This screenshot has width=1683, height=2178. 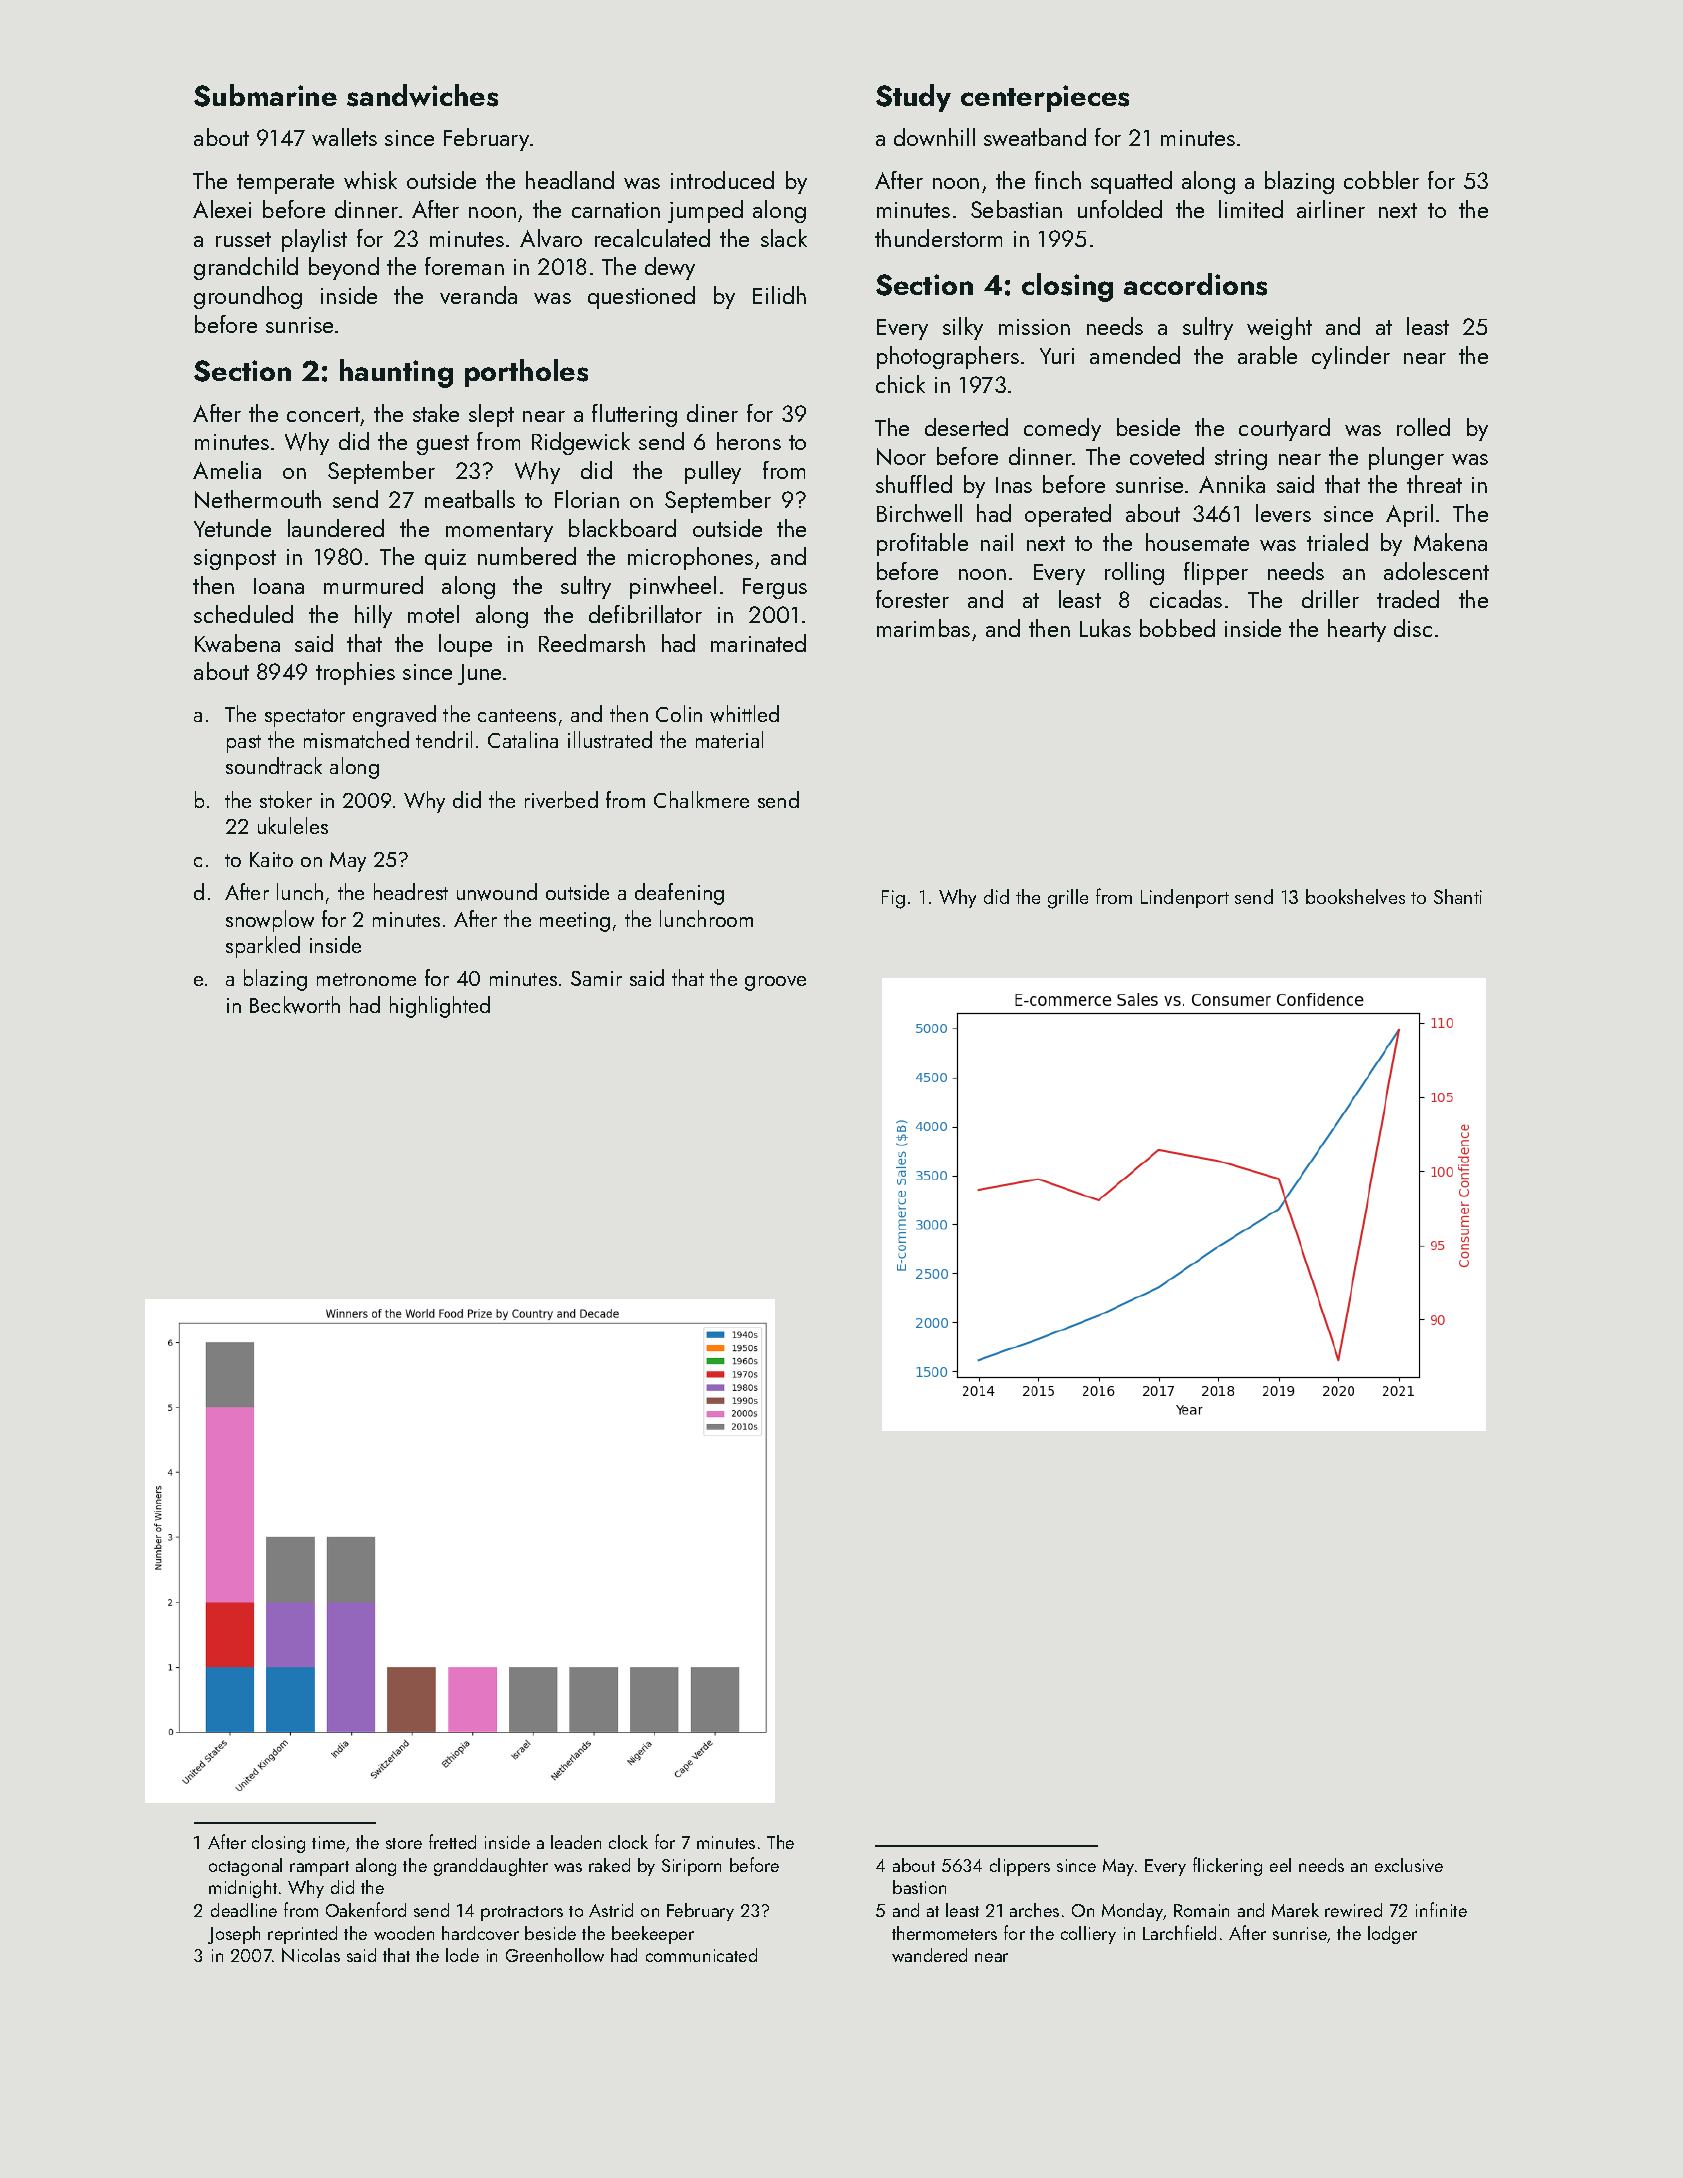 I want to click on clock, so click(x=628, y=1842).
